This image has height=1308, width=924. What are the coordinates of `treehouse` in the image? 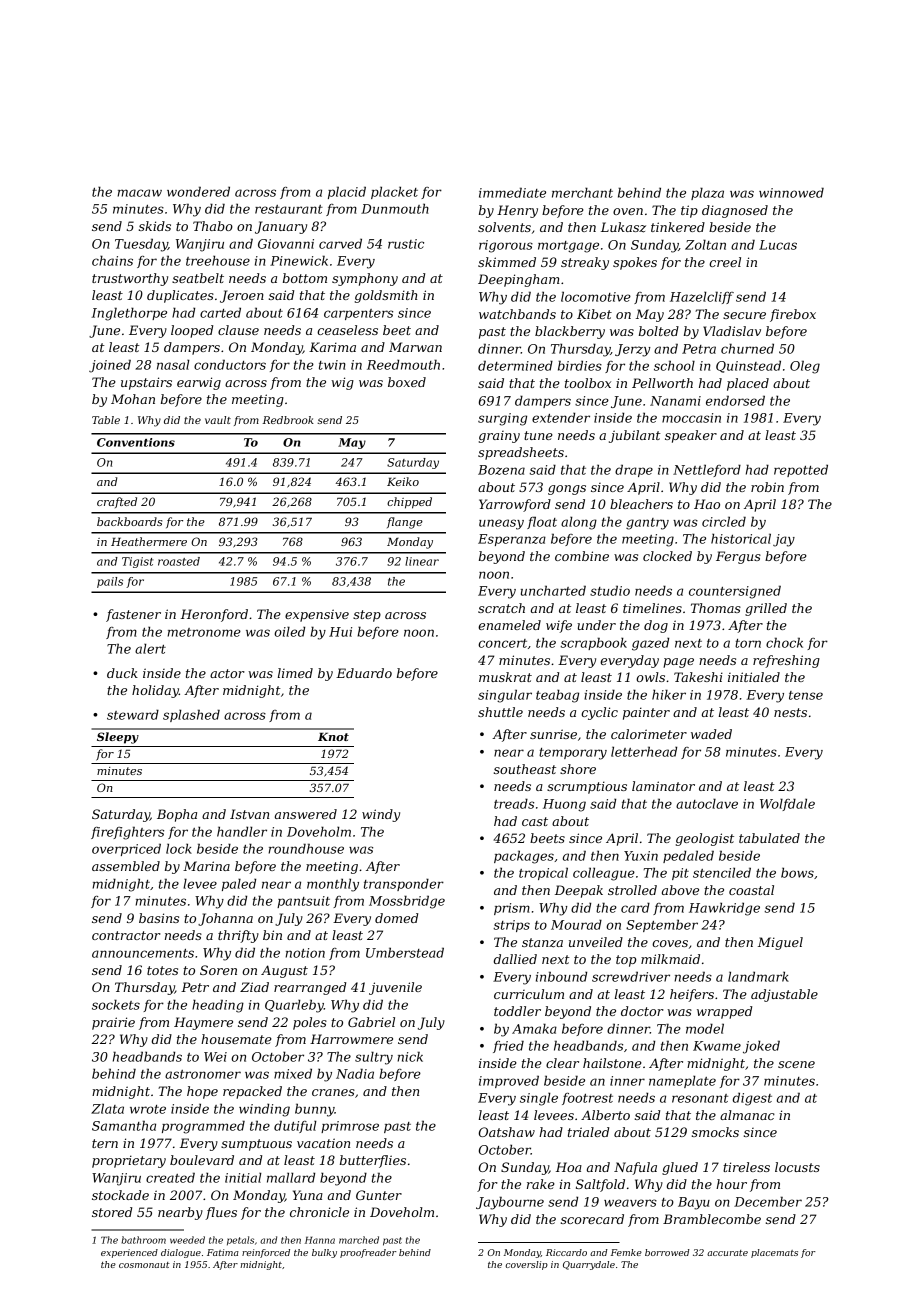 It's located at (218, 260).
